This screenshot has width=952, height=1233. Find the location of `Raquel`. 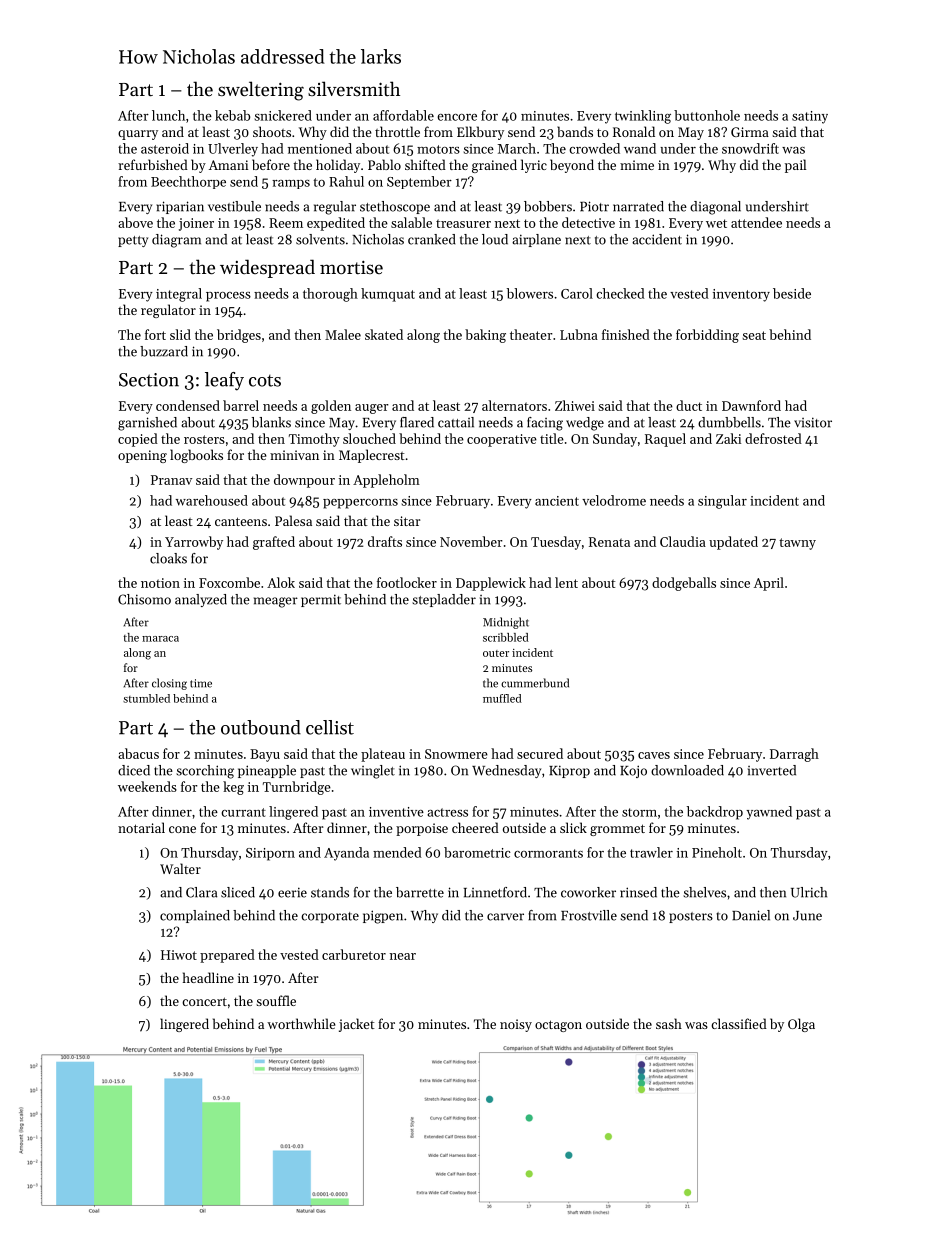

Raquel is located at coordinates (665, 440).
